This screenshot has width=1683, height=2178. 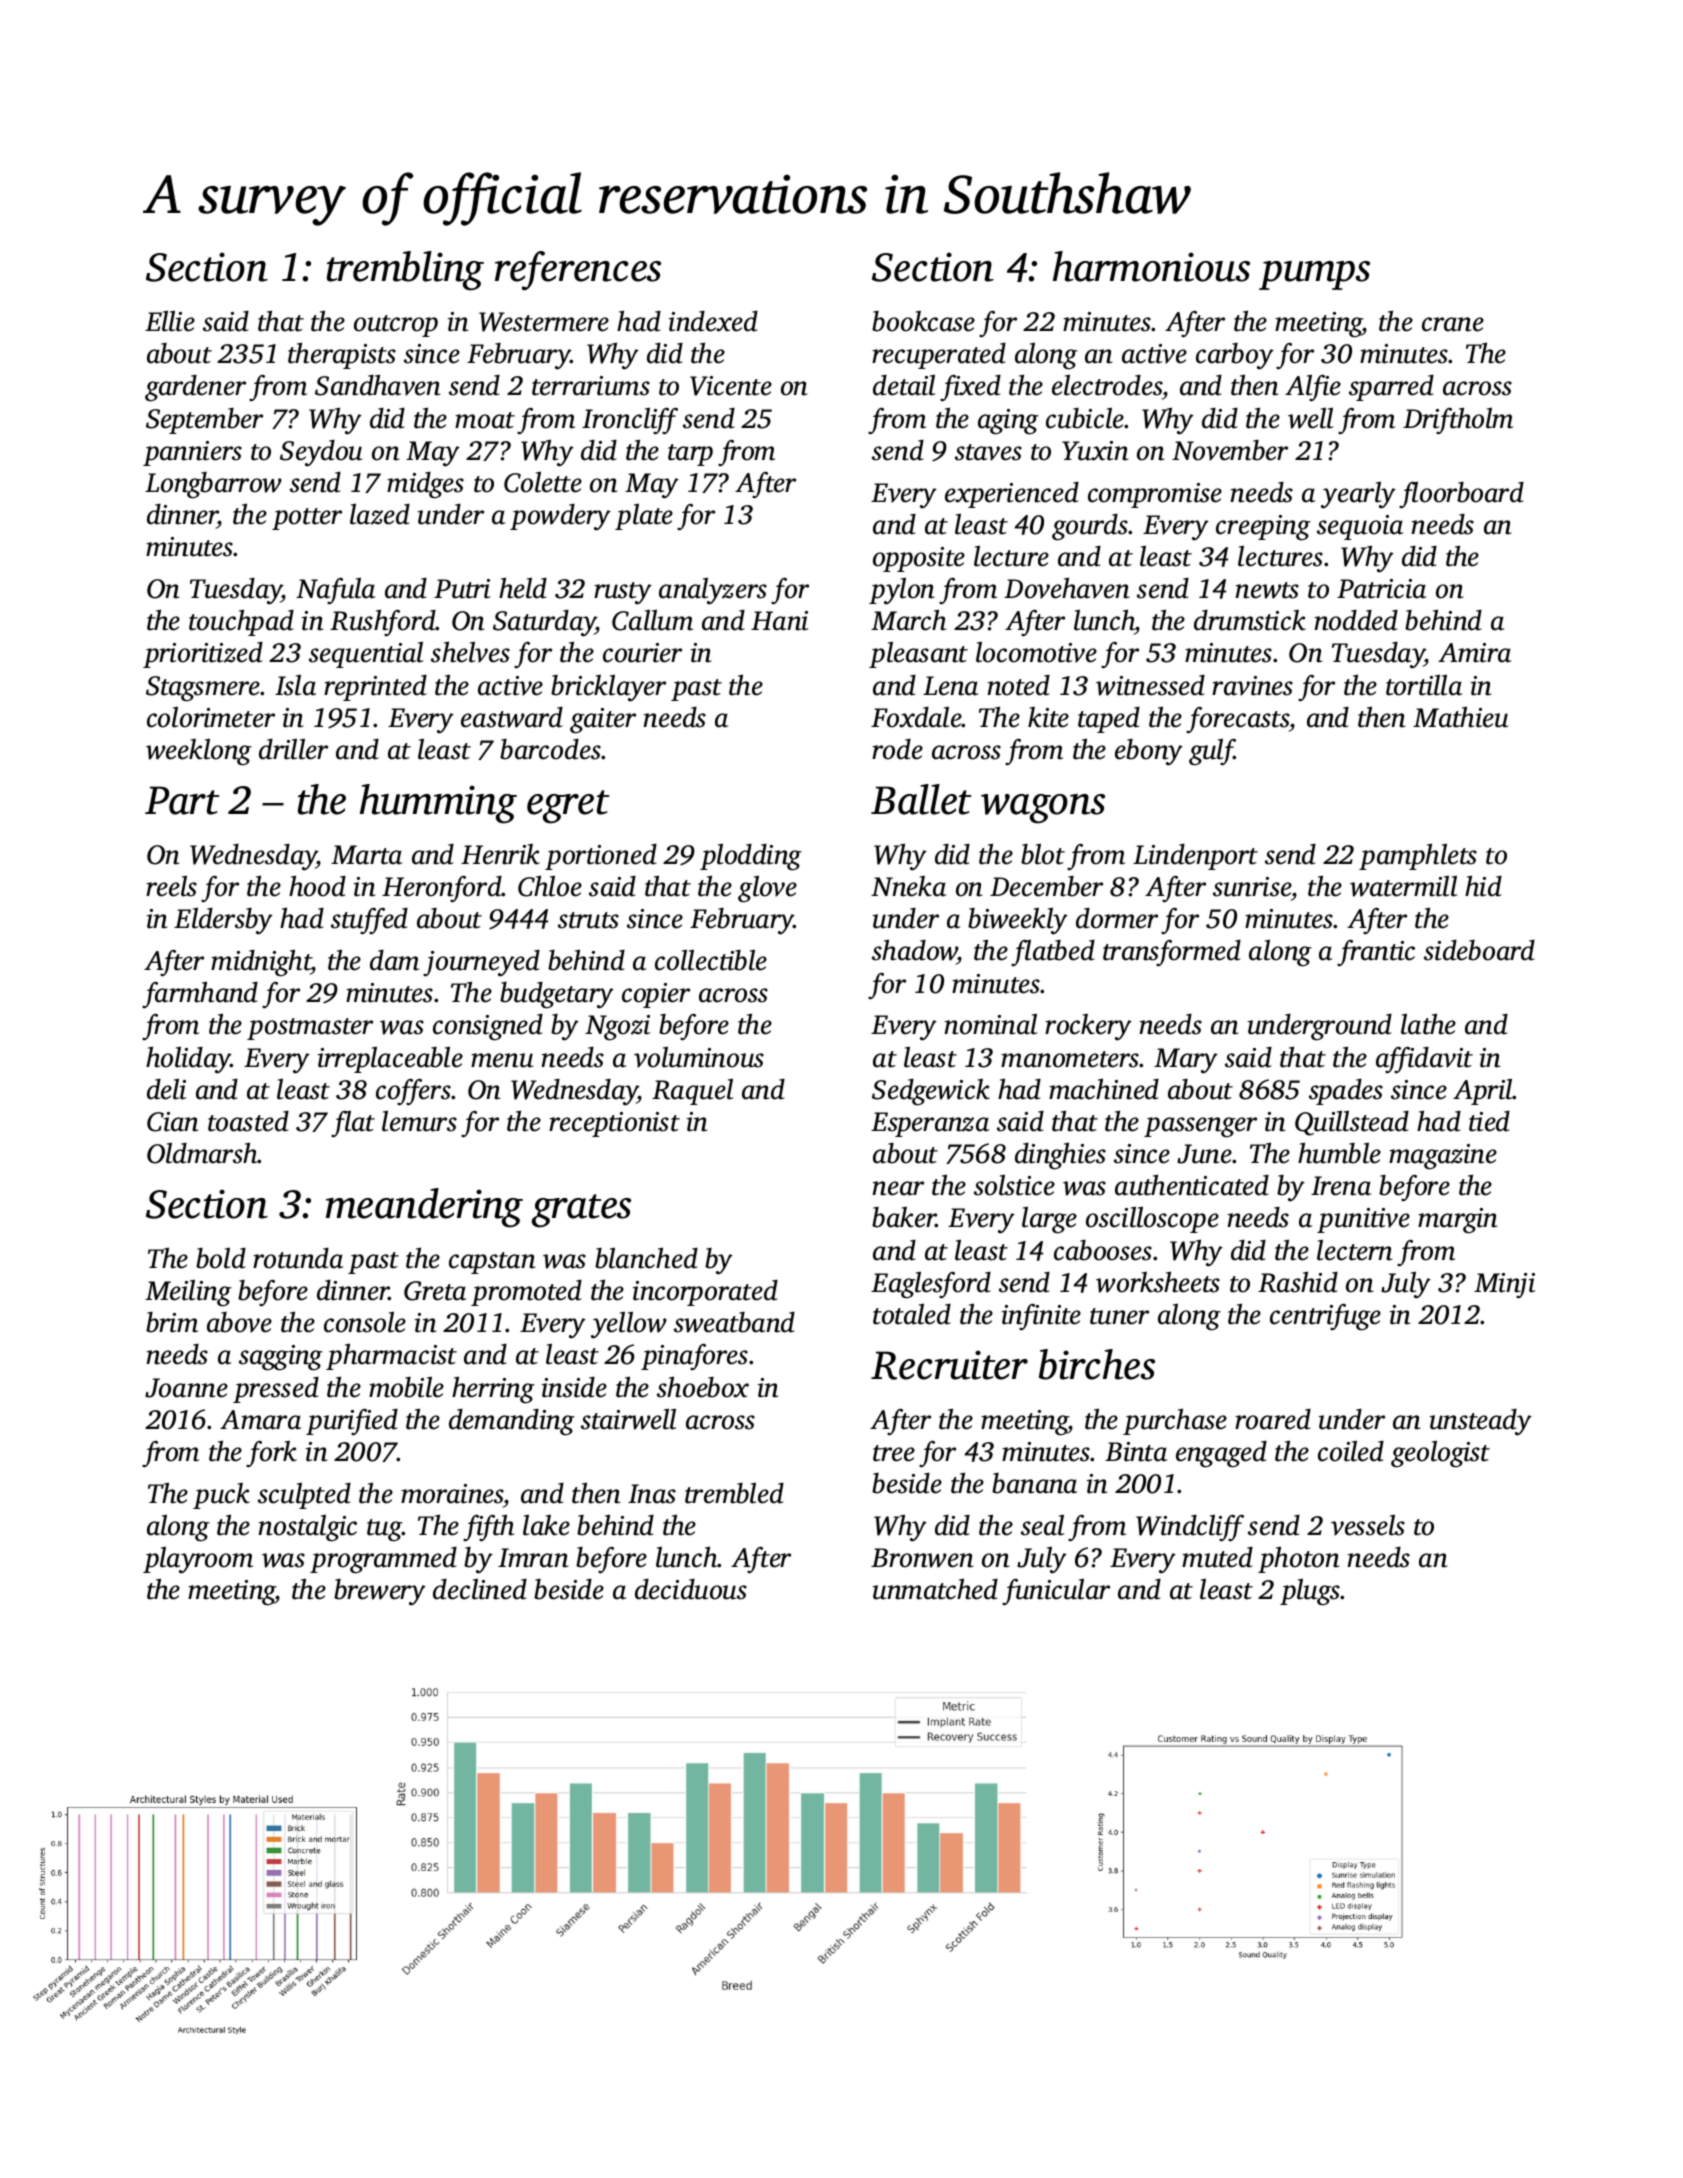 What do you see at coordinates (166, 1089) in the screenshot?
I see `deli` at bounding box center [166, 1089].
